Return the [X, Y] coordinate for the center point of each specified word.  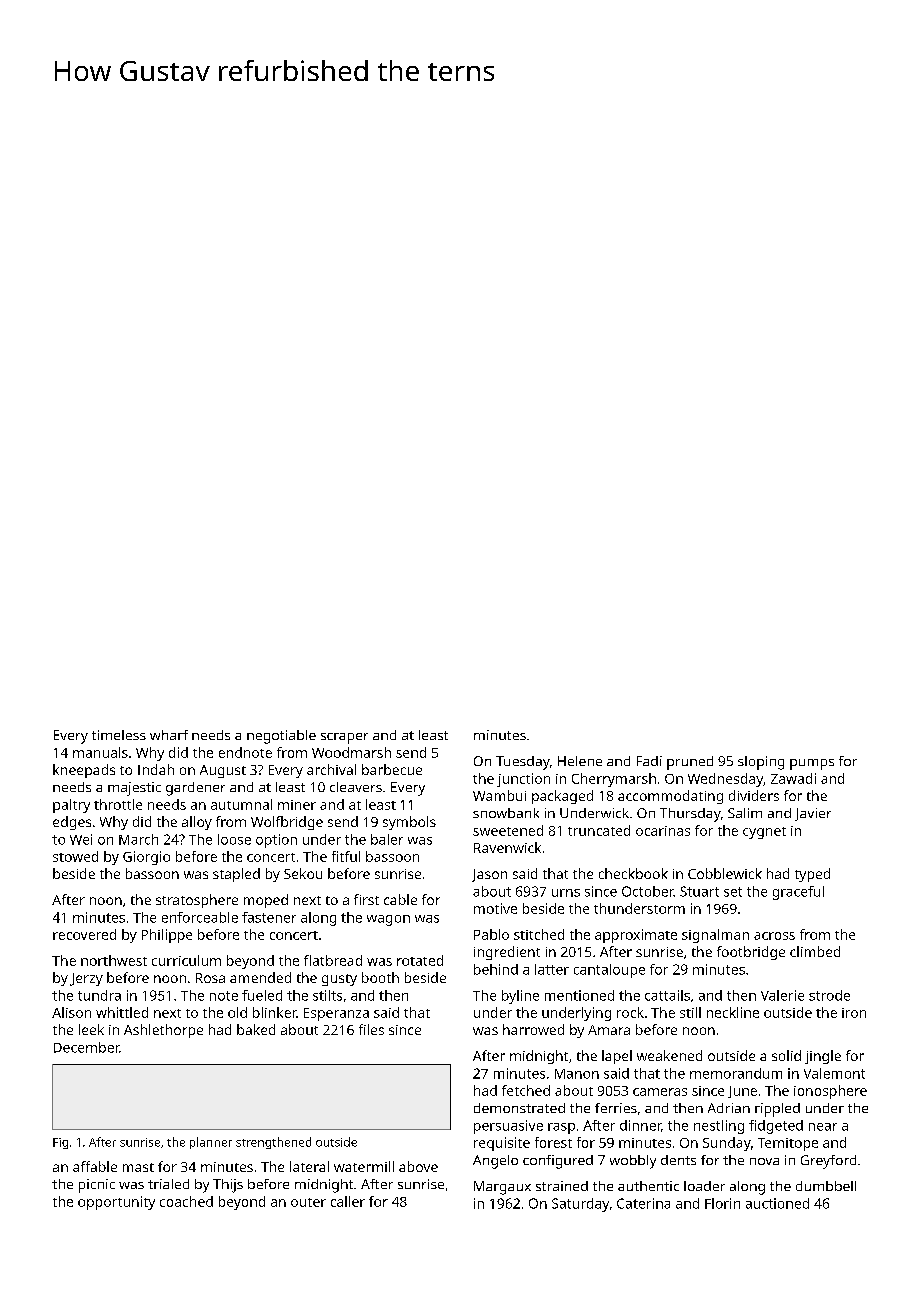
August [223, 771]
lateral [309, 1166]
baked [256, 1029]
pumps [812, 764]
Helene [580, 761]
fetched [526, 1090]
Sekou [303, 873]
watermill [364, 1166]
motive [495, 908]
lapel [617, 1057]
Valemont [834, 1073]
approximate [636, 936]
